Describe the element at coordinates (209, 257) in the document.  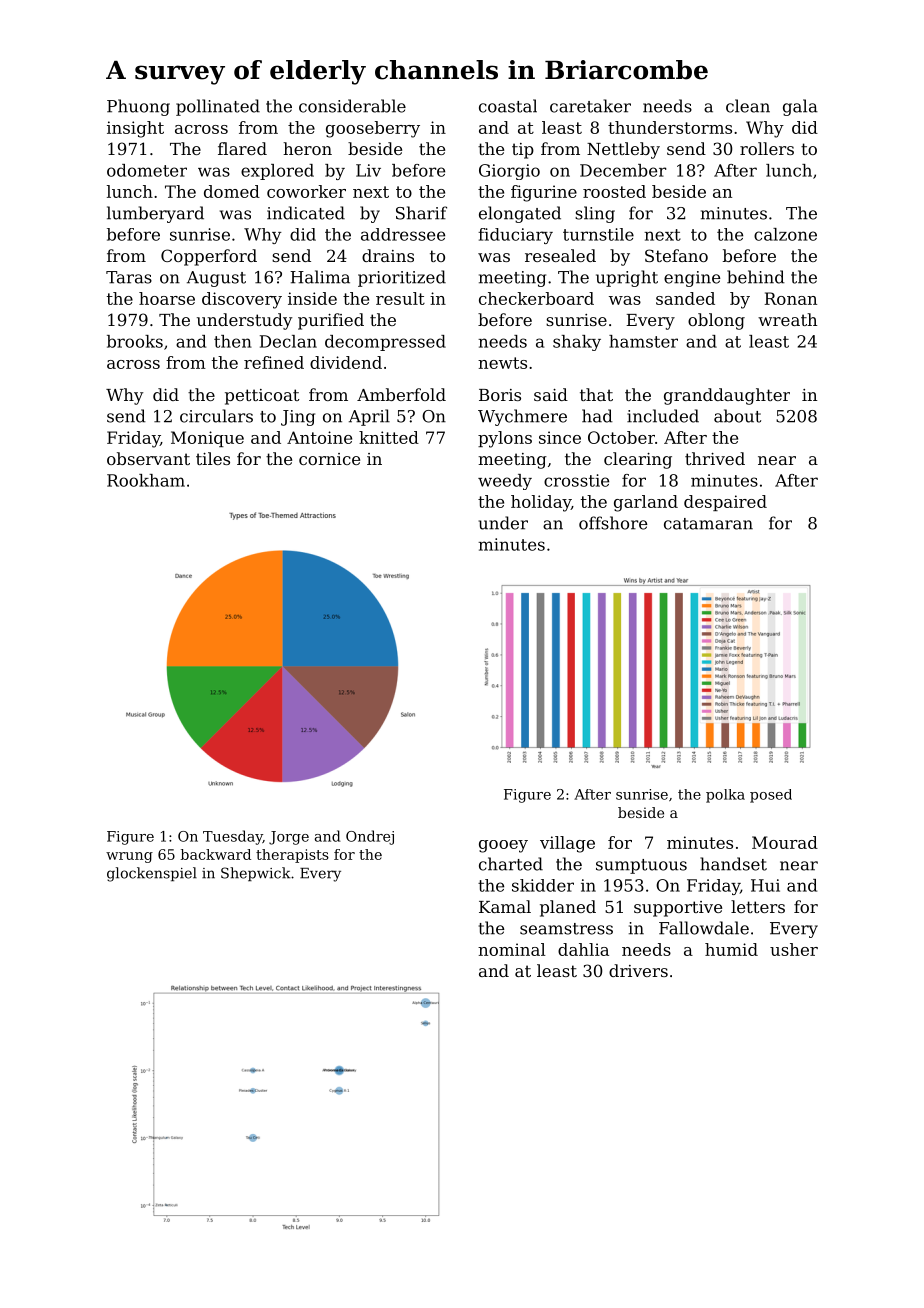
I see `Copperford` at that location.
